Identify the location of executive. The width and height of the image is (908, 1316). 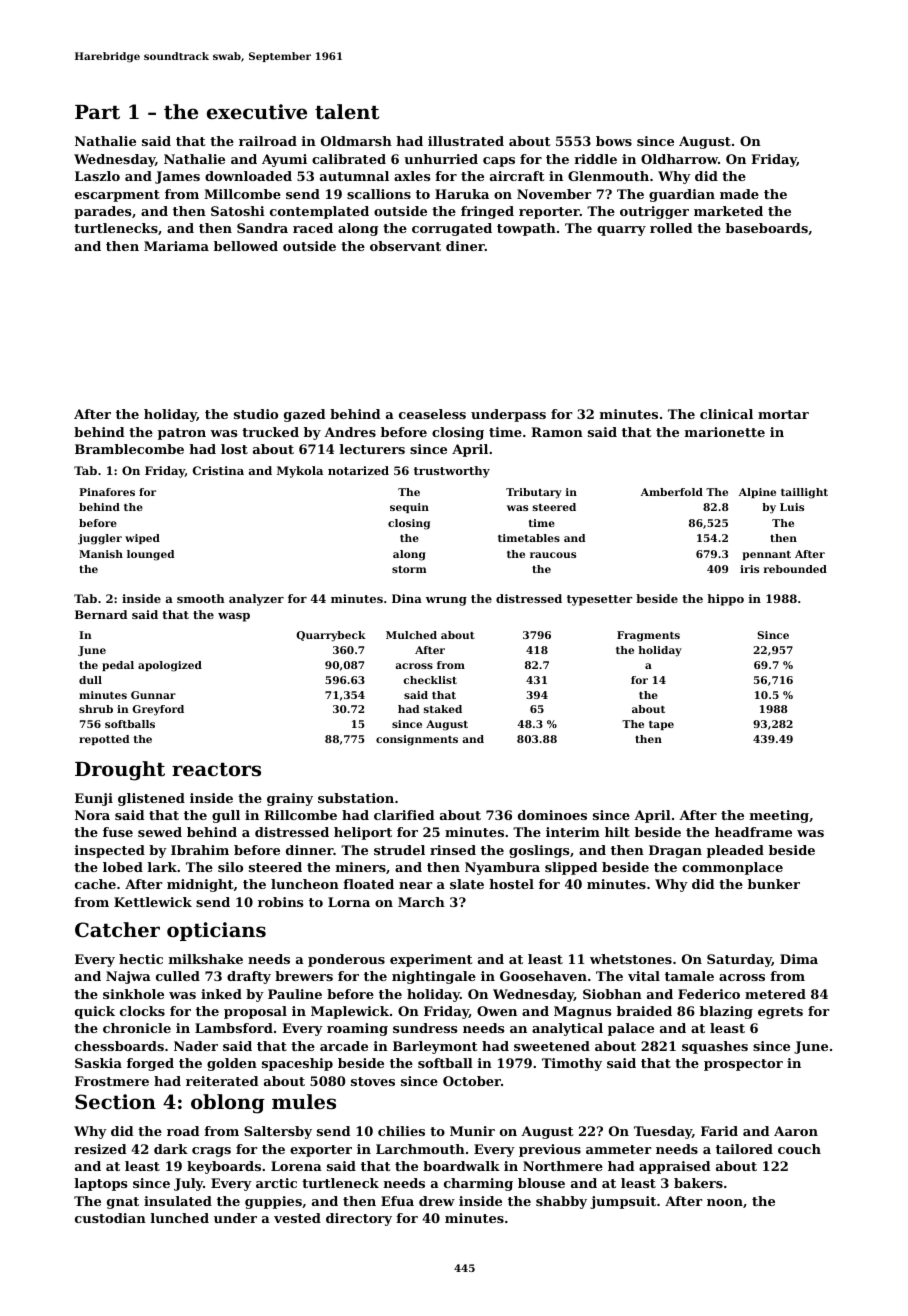
(257, 112).
